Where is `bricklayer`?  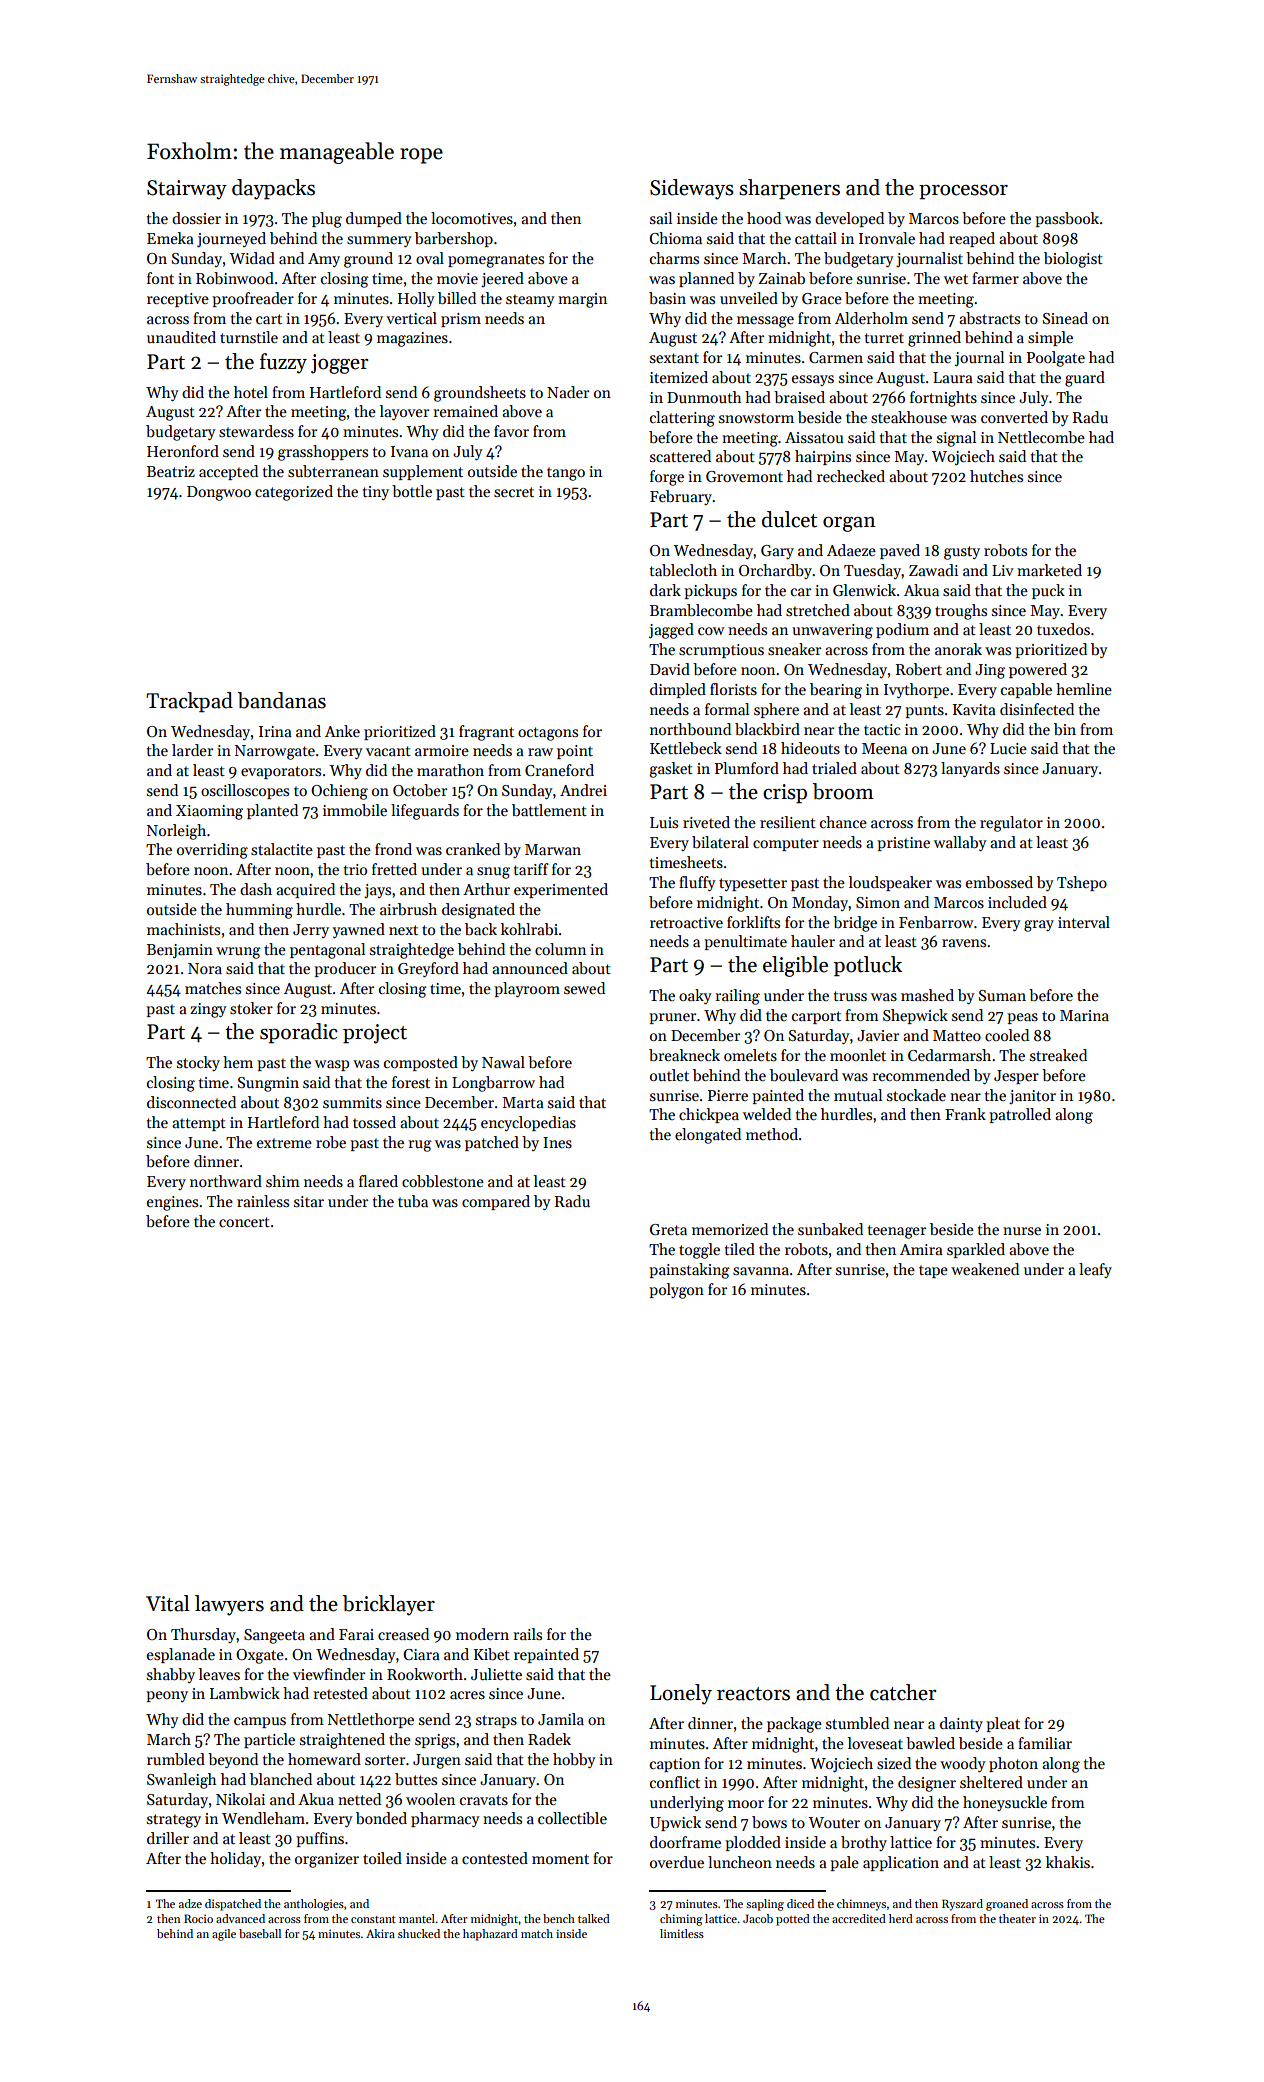 bricklayer is located at coordinates (389, 1605).
